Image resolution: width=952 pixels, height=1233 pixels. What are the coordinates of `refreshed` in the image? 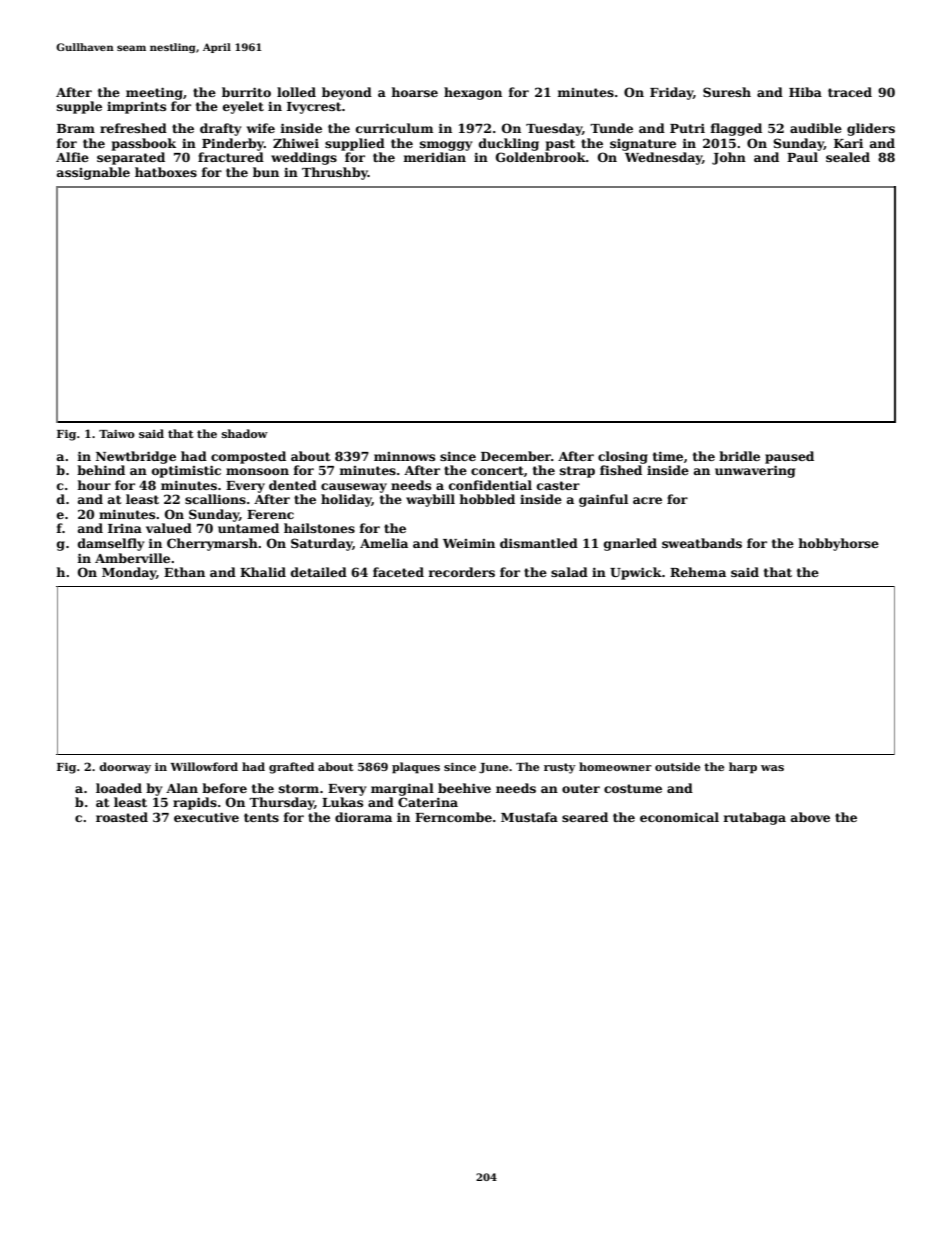 It's located at (133, 128).
